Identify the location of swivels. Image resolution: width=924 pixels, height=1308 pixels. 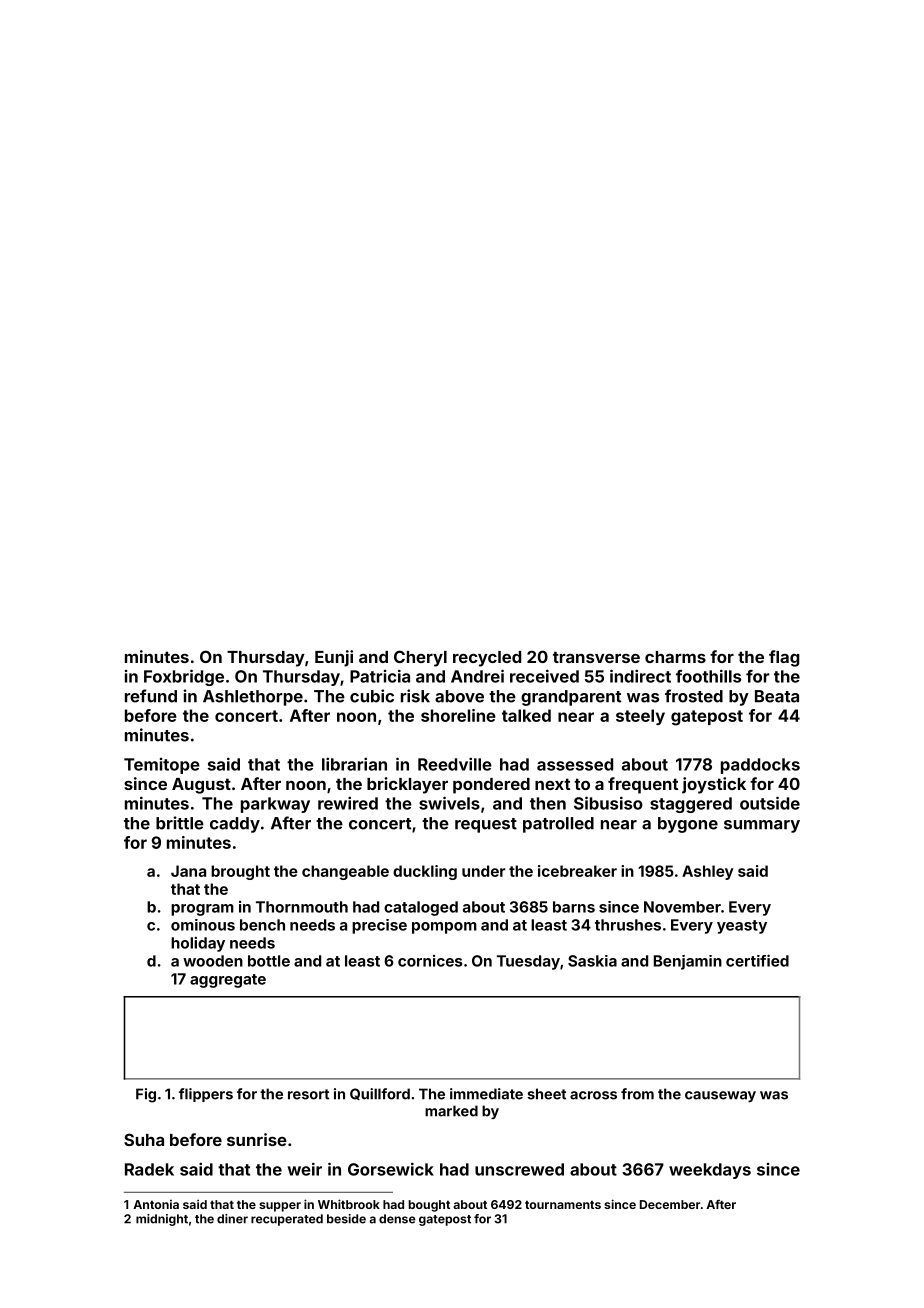
(449, 803).
